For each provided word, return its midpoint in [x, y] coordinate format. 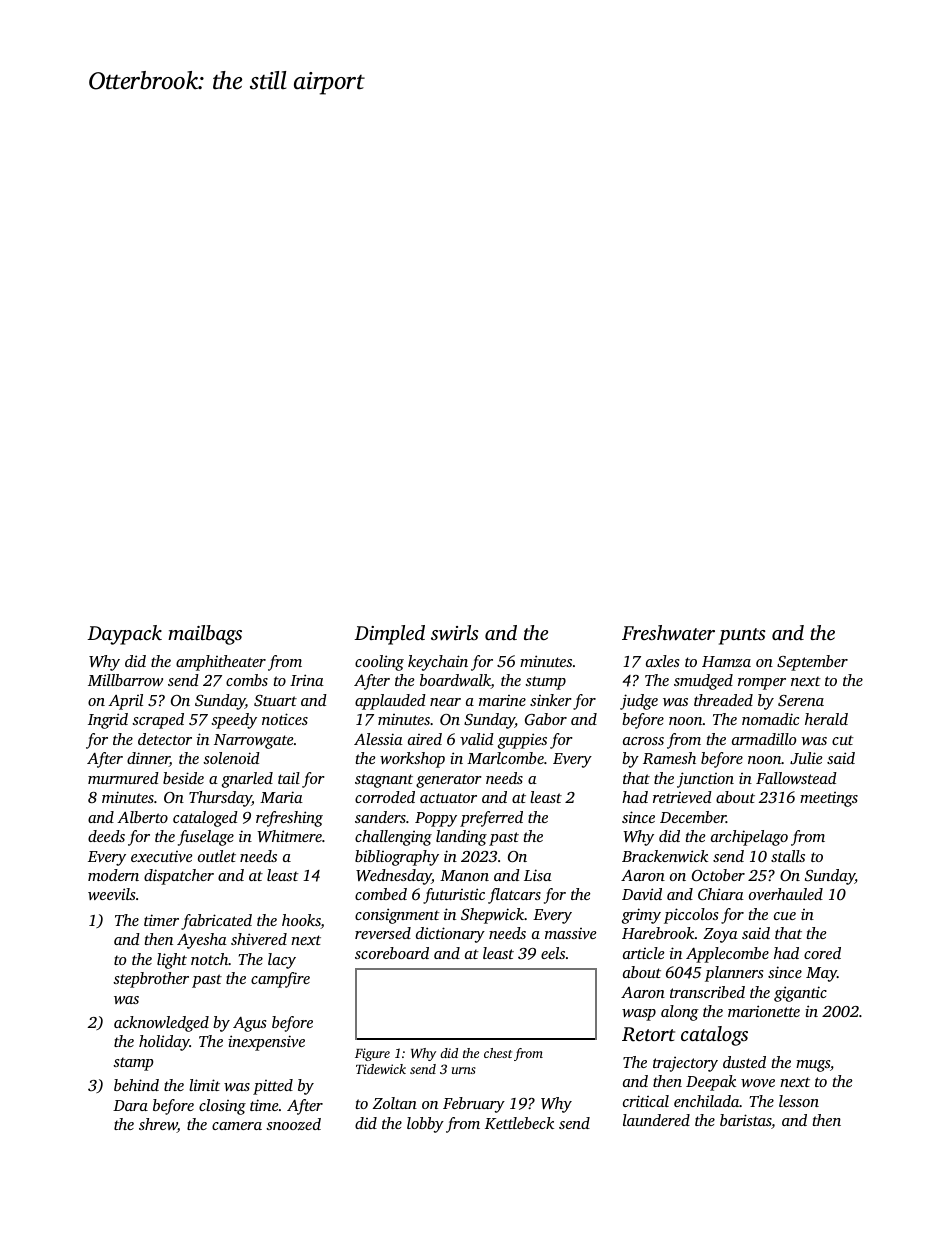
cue [785, 916]
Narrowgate [253, 741]
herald [826, 719]
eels [553, 953]
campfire [280, 980]
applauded [390, 702]
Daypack [124, 635]
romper [762, 684]
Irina [307, 680]
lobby [425, 1125]
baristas [746, 1121]
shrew [158, 1125]
